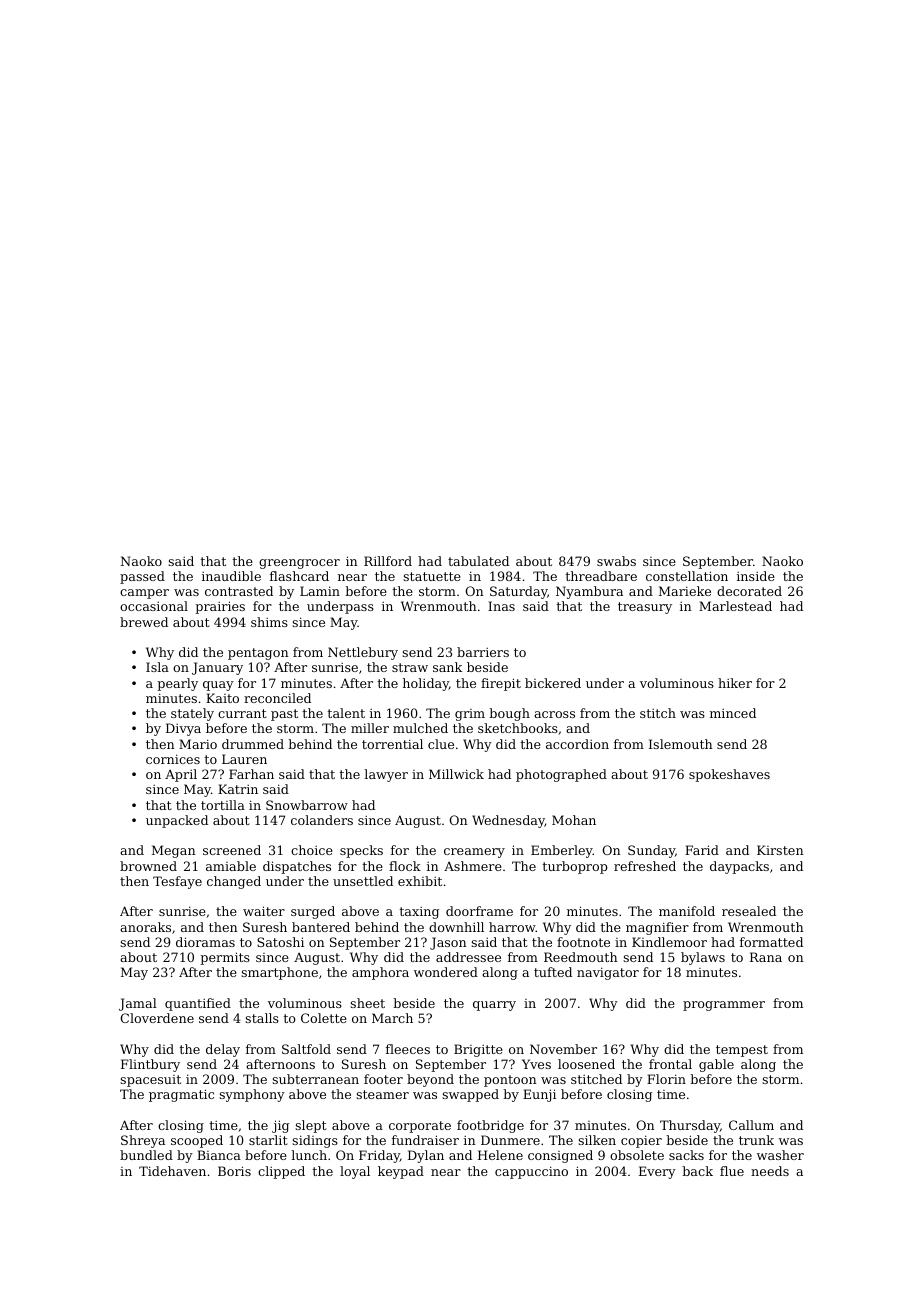 The height and width of the screenshot is (1308, 924). I want to click on greengrocer, so click(299, 564).
